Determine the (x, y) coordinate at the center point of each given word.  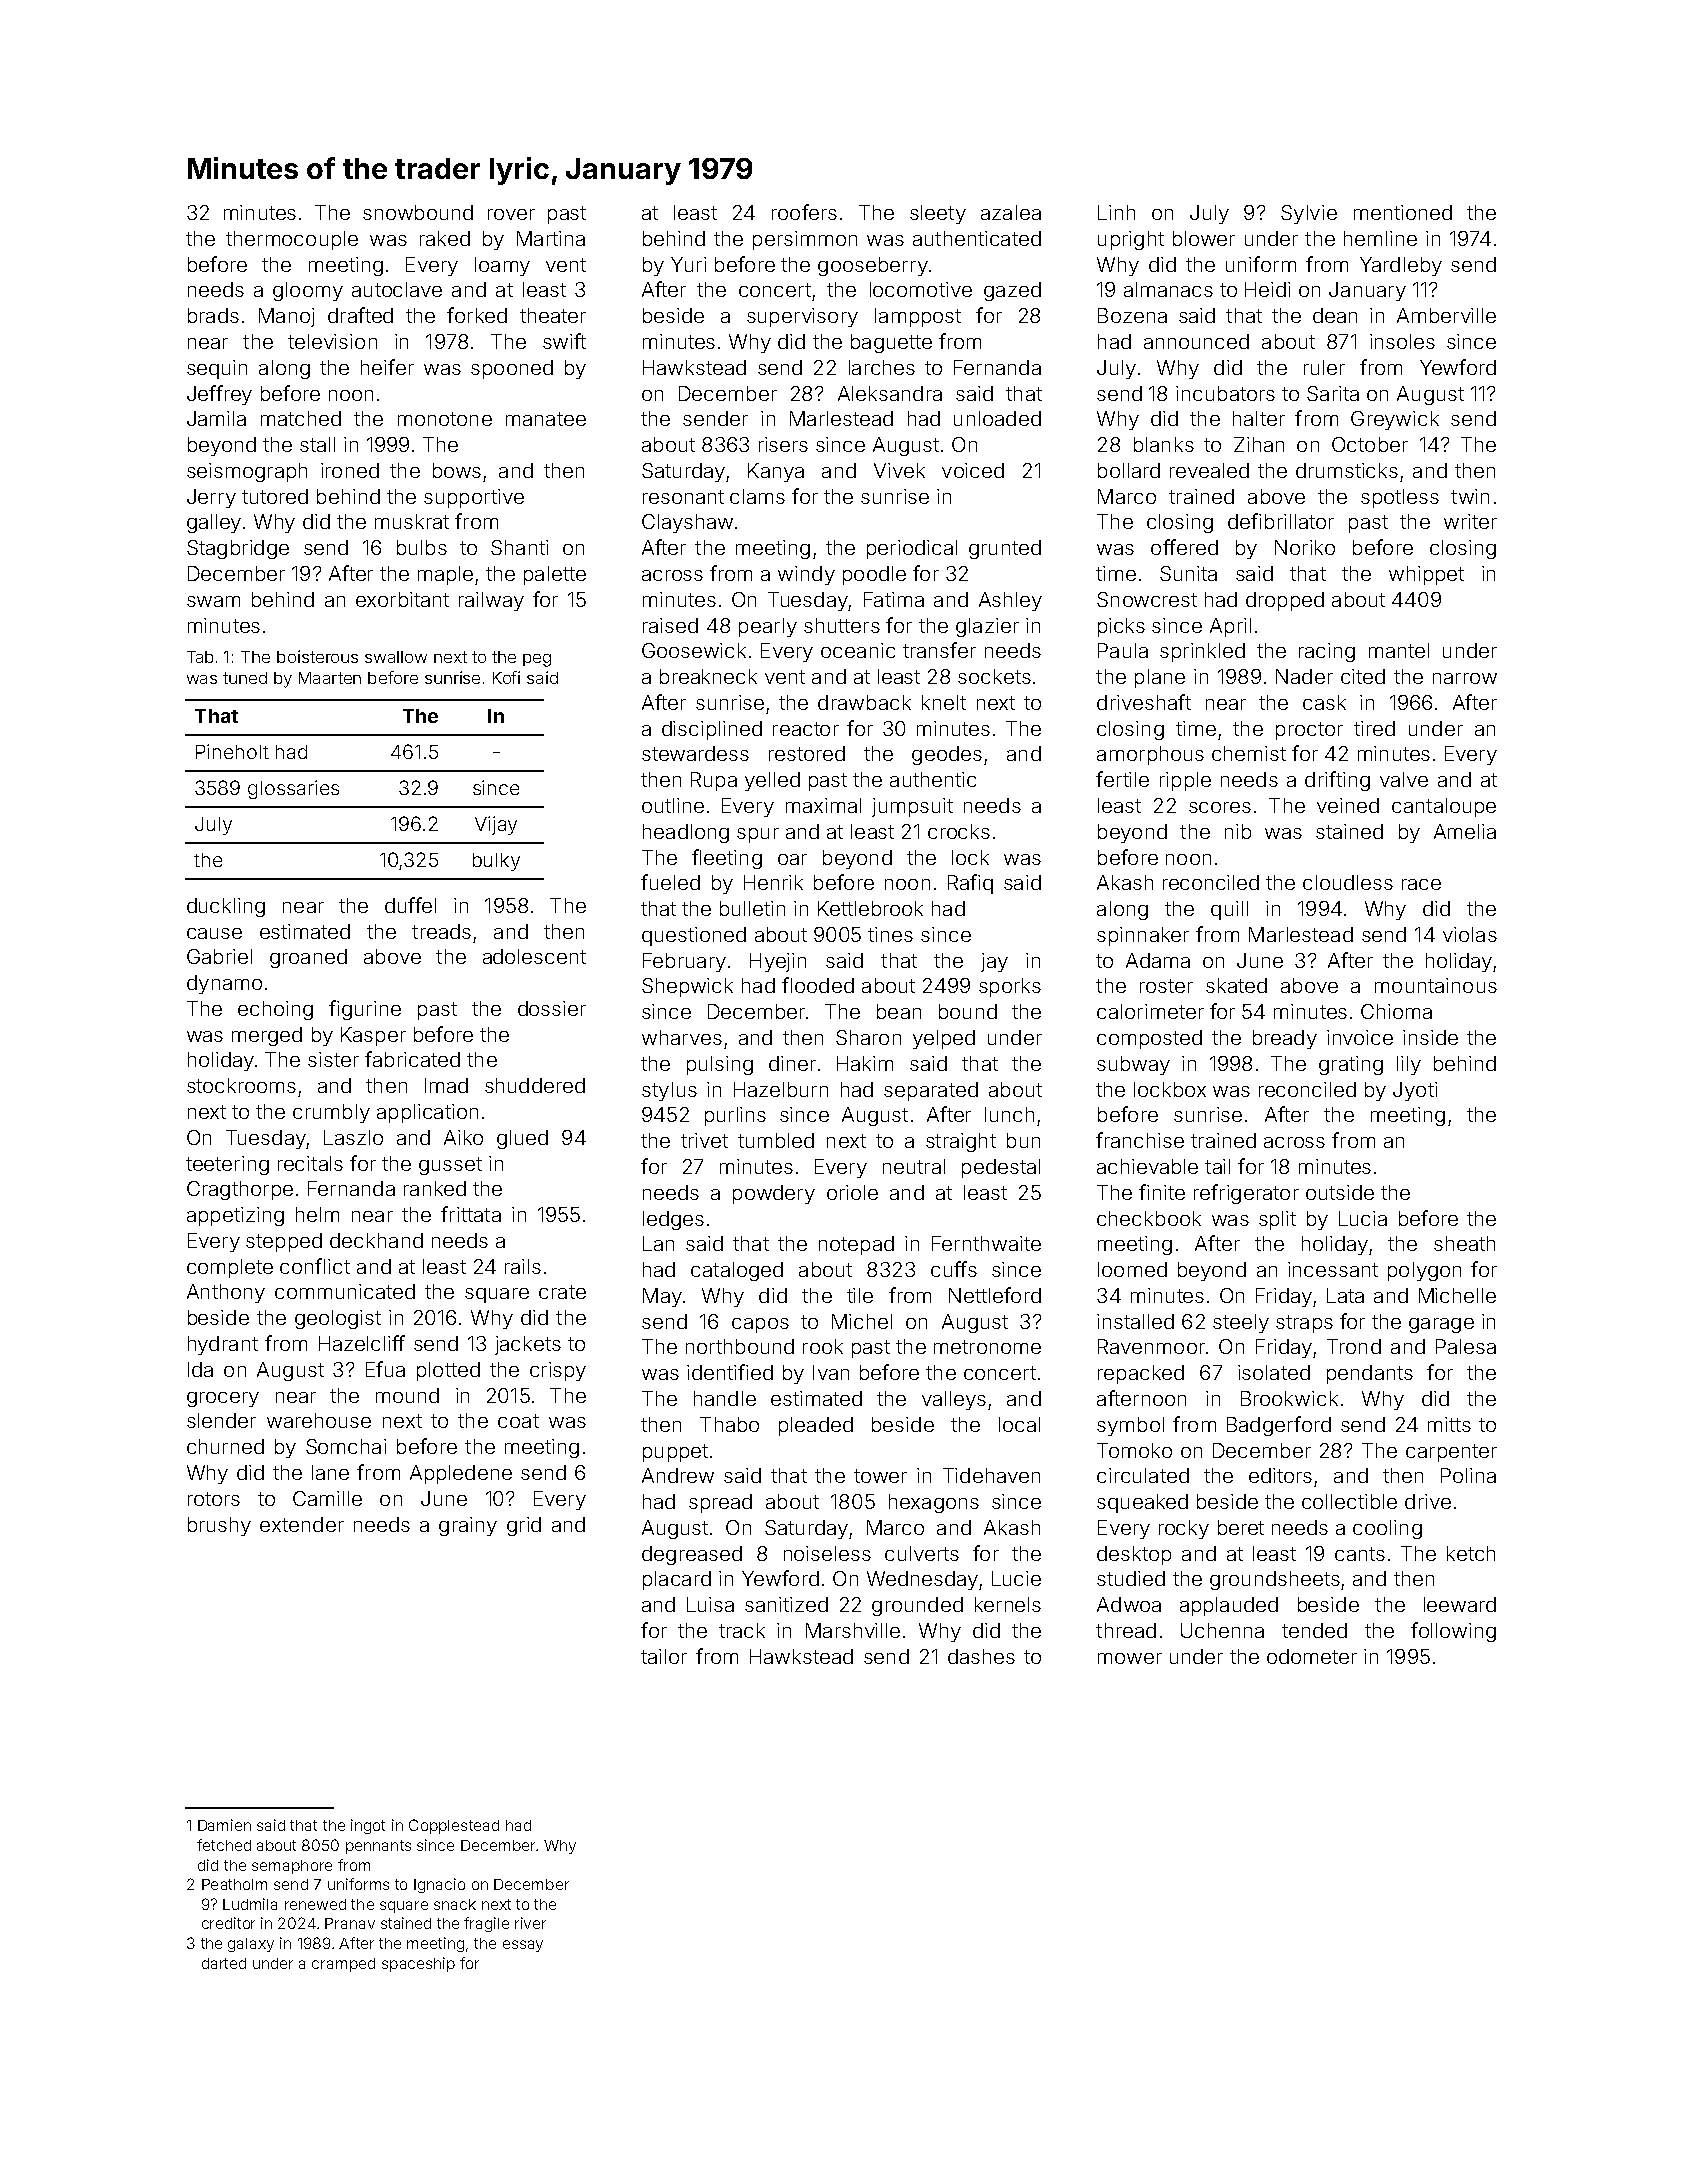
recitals (310, 1163)
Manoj (286, 317)
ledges (673, 1220)
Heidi (1267, 289)
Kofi (506, 677)
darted (224, 1963)
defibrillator (1281, 521)
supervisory (802, 317)
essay (523, 1946)
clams (757, 496)
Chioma (1396, 1011)
